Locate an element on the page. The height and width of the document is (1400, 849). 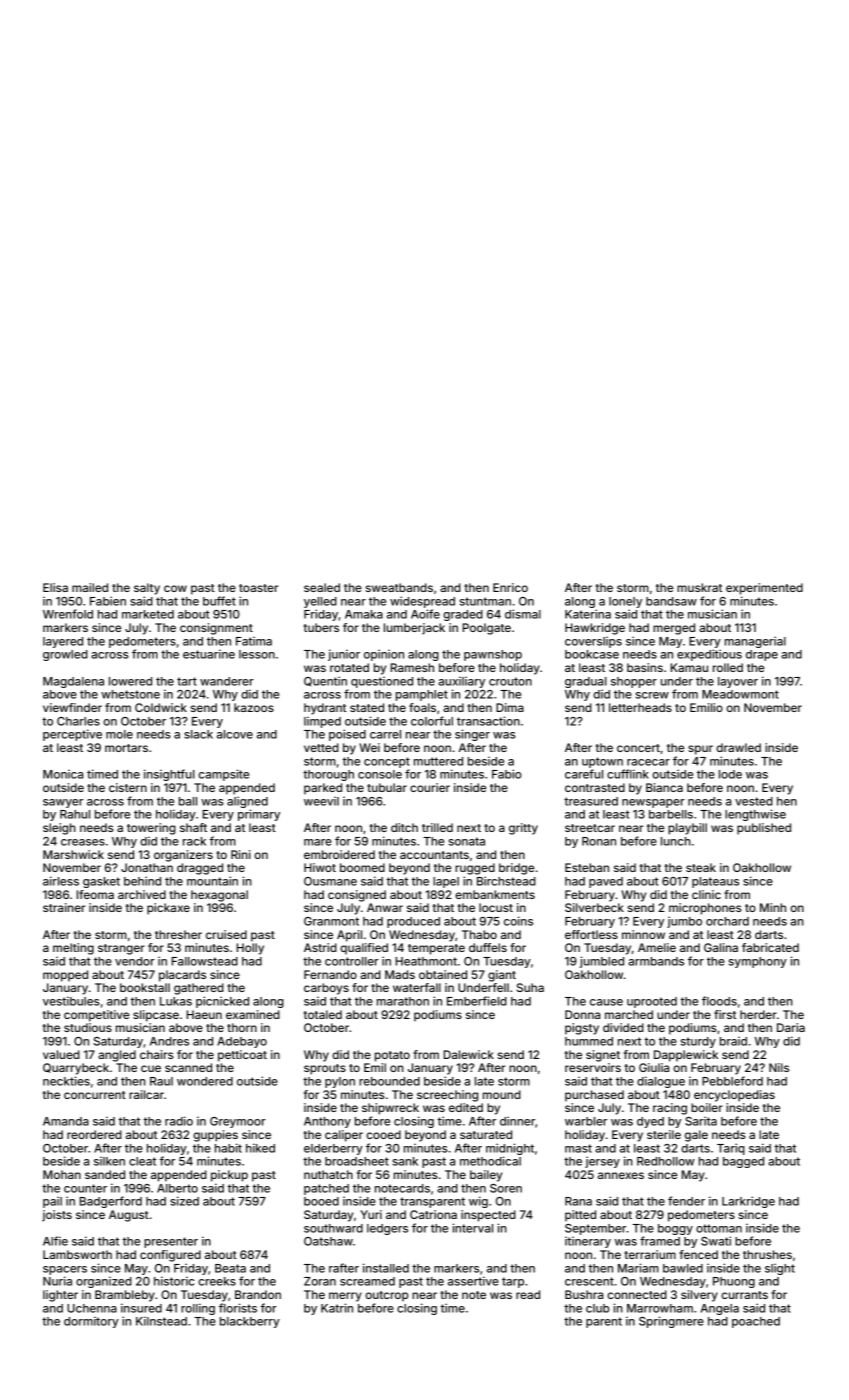
cleat is located at coordinates (142, 1161).
